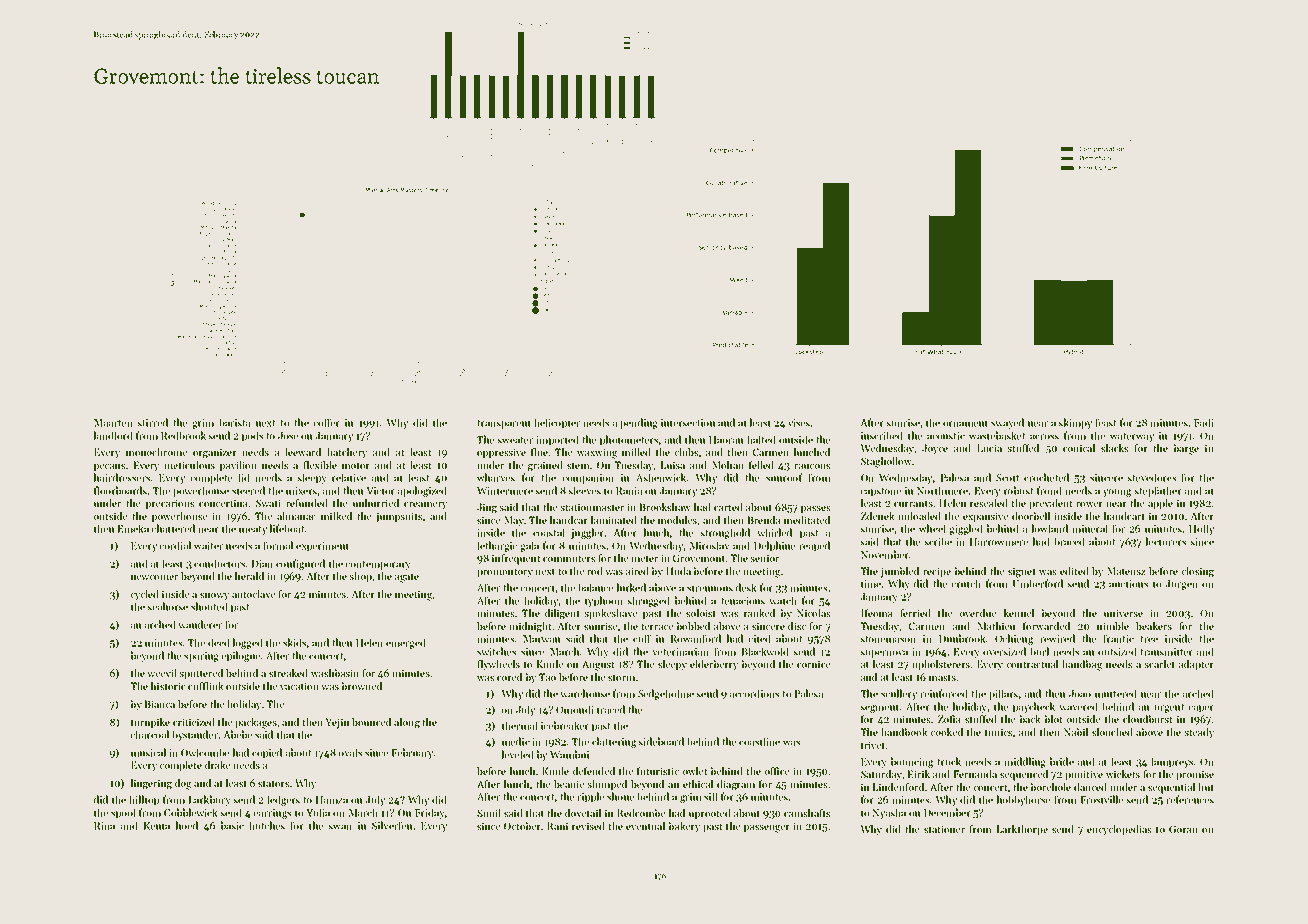 The image size is (1308, 924). What do you see at coordinates (548, 532) in the document?
I see `coastal` at bounding box center [548, 532].
